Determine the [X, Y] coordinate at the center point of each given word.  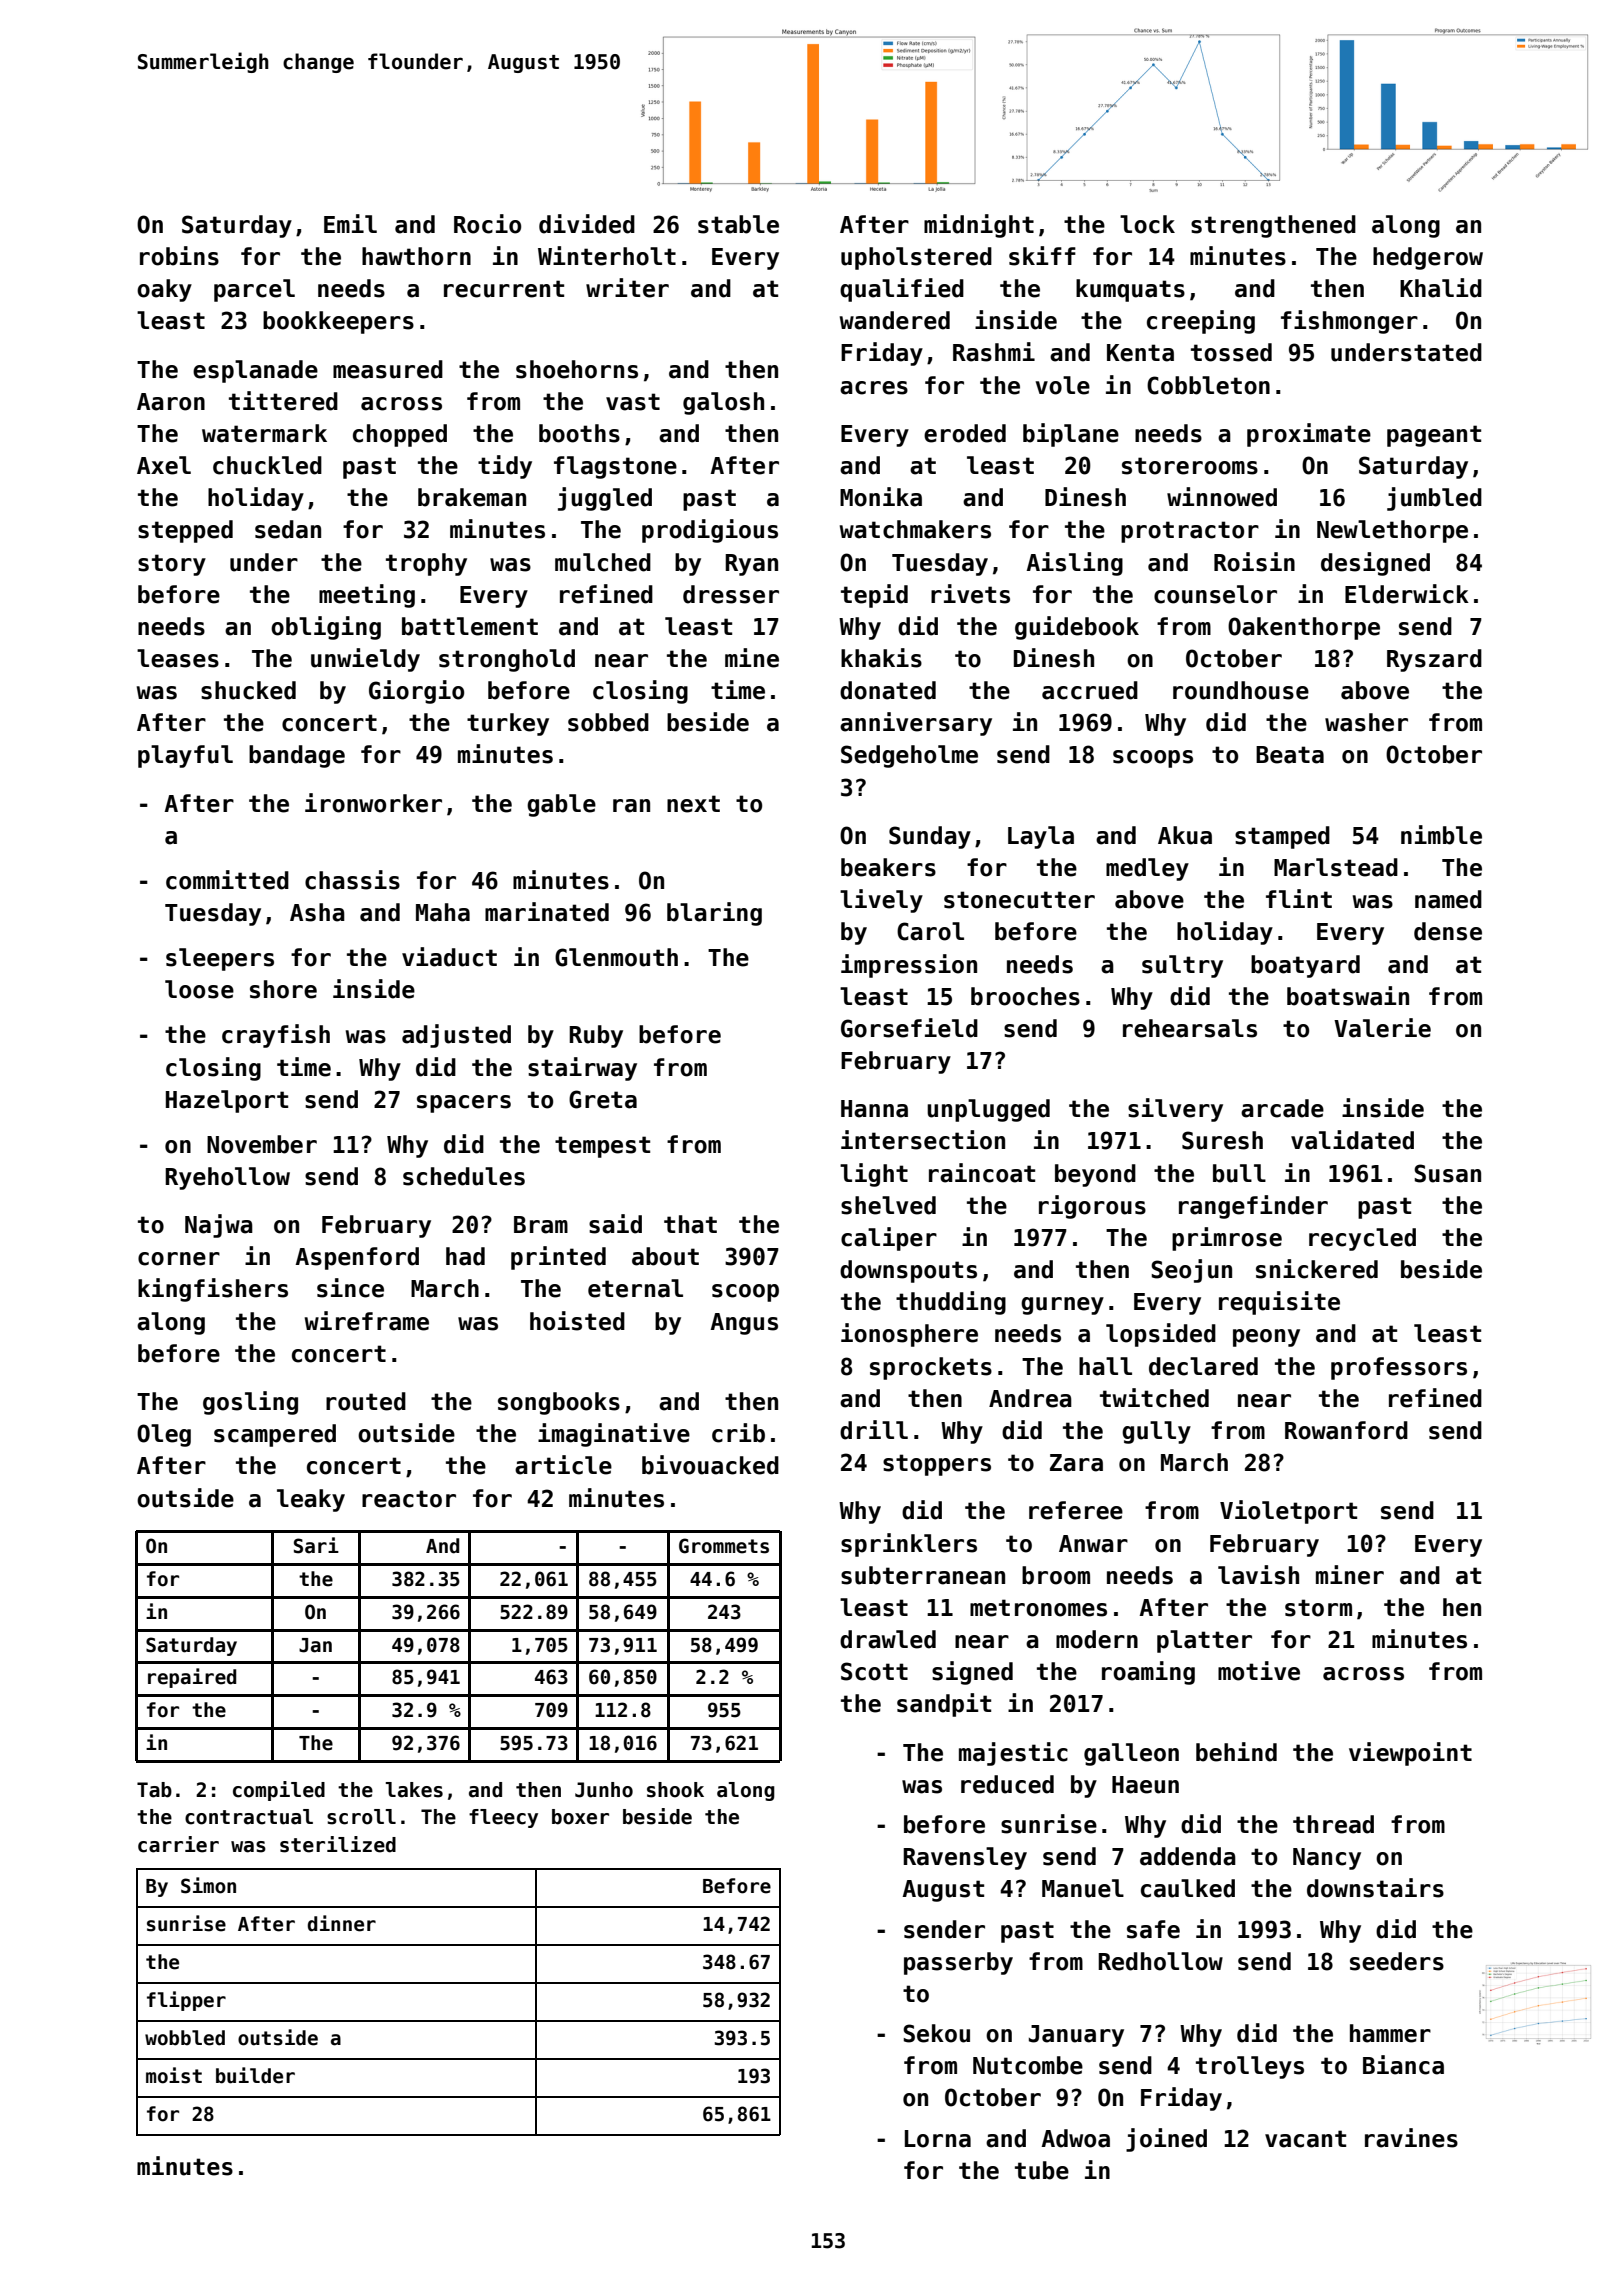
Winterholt [607, 256]
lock [1147, 224]
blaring [714, 914]
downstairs [1375, 1888]
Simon [208, 1885]
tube [1042, 2170]
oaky [164, 290]
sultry [1182, 966]
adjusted [456, 1036]
